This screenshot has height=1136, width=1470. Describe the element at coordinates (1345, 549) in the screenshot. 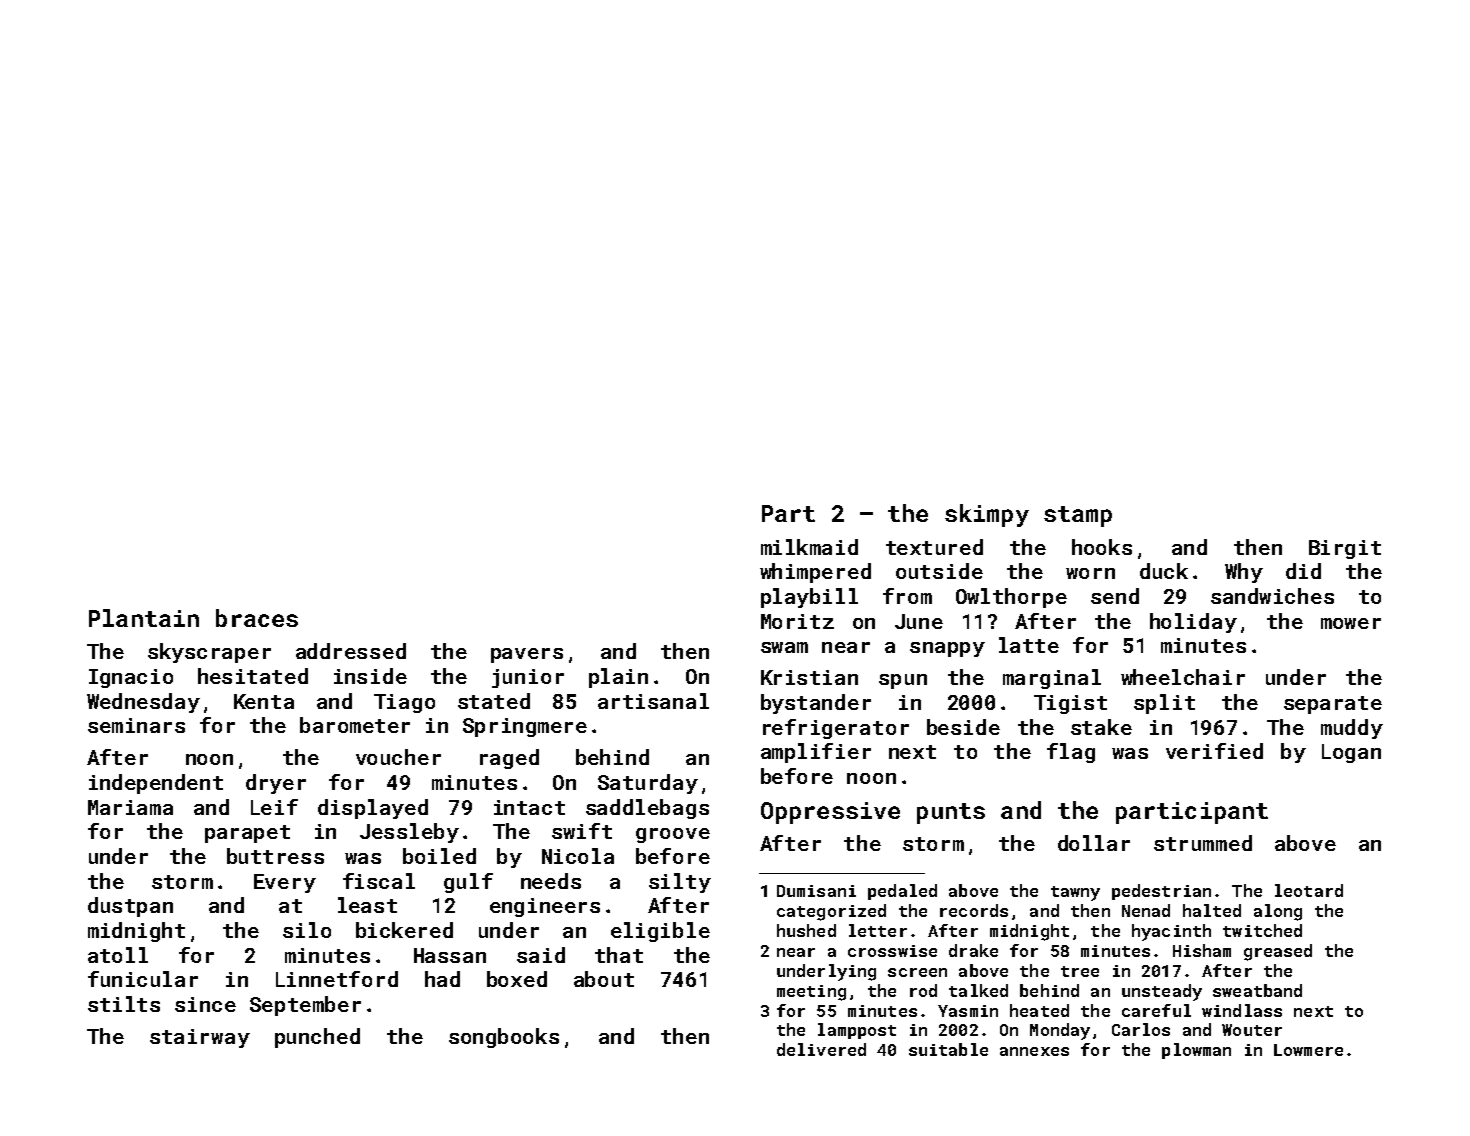

I see `Birgit` at that location.
